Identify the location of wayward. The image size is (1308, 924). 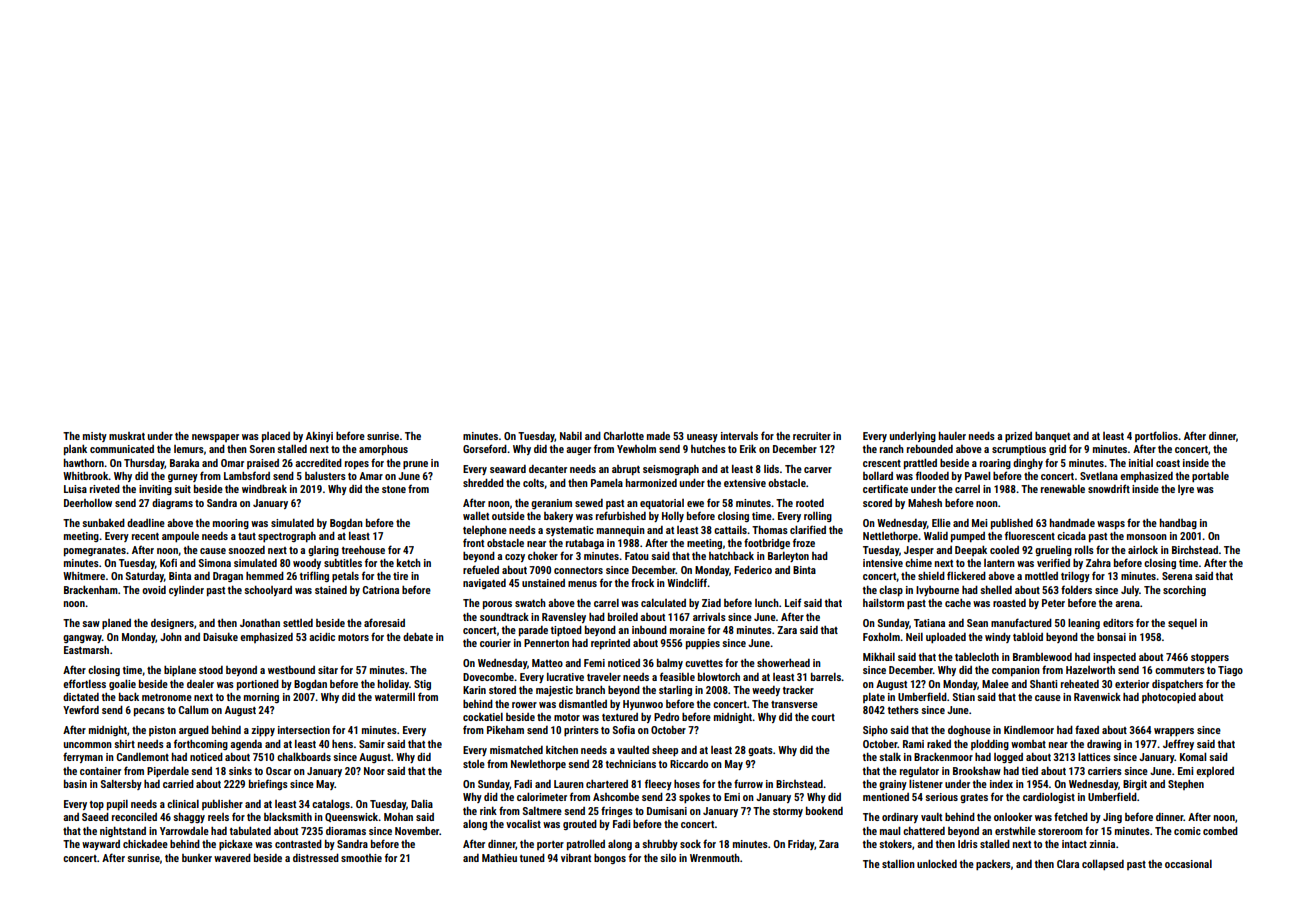
(101, 845).
